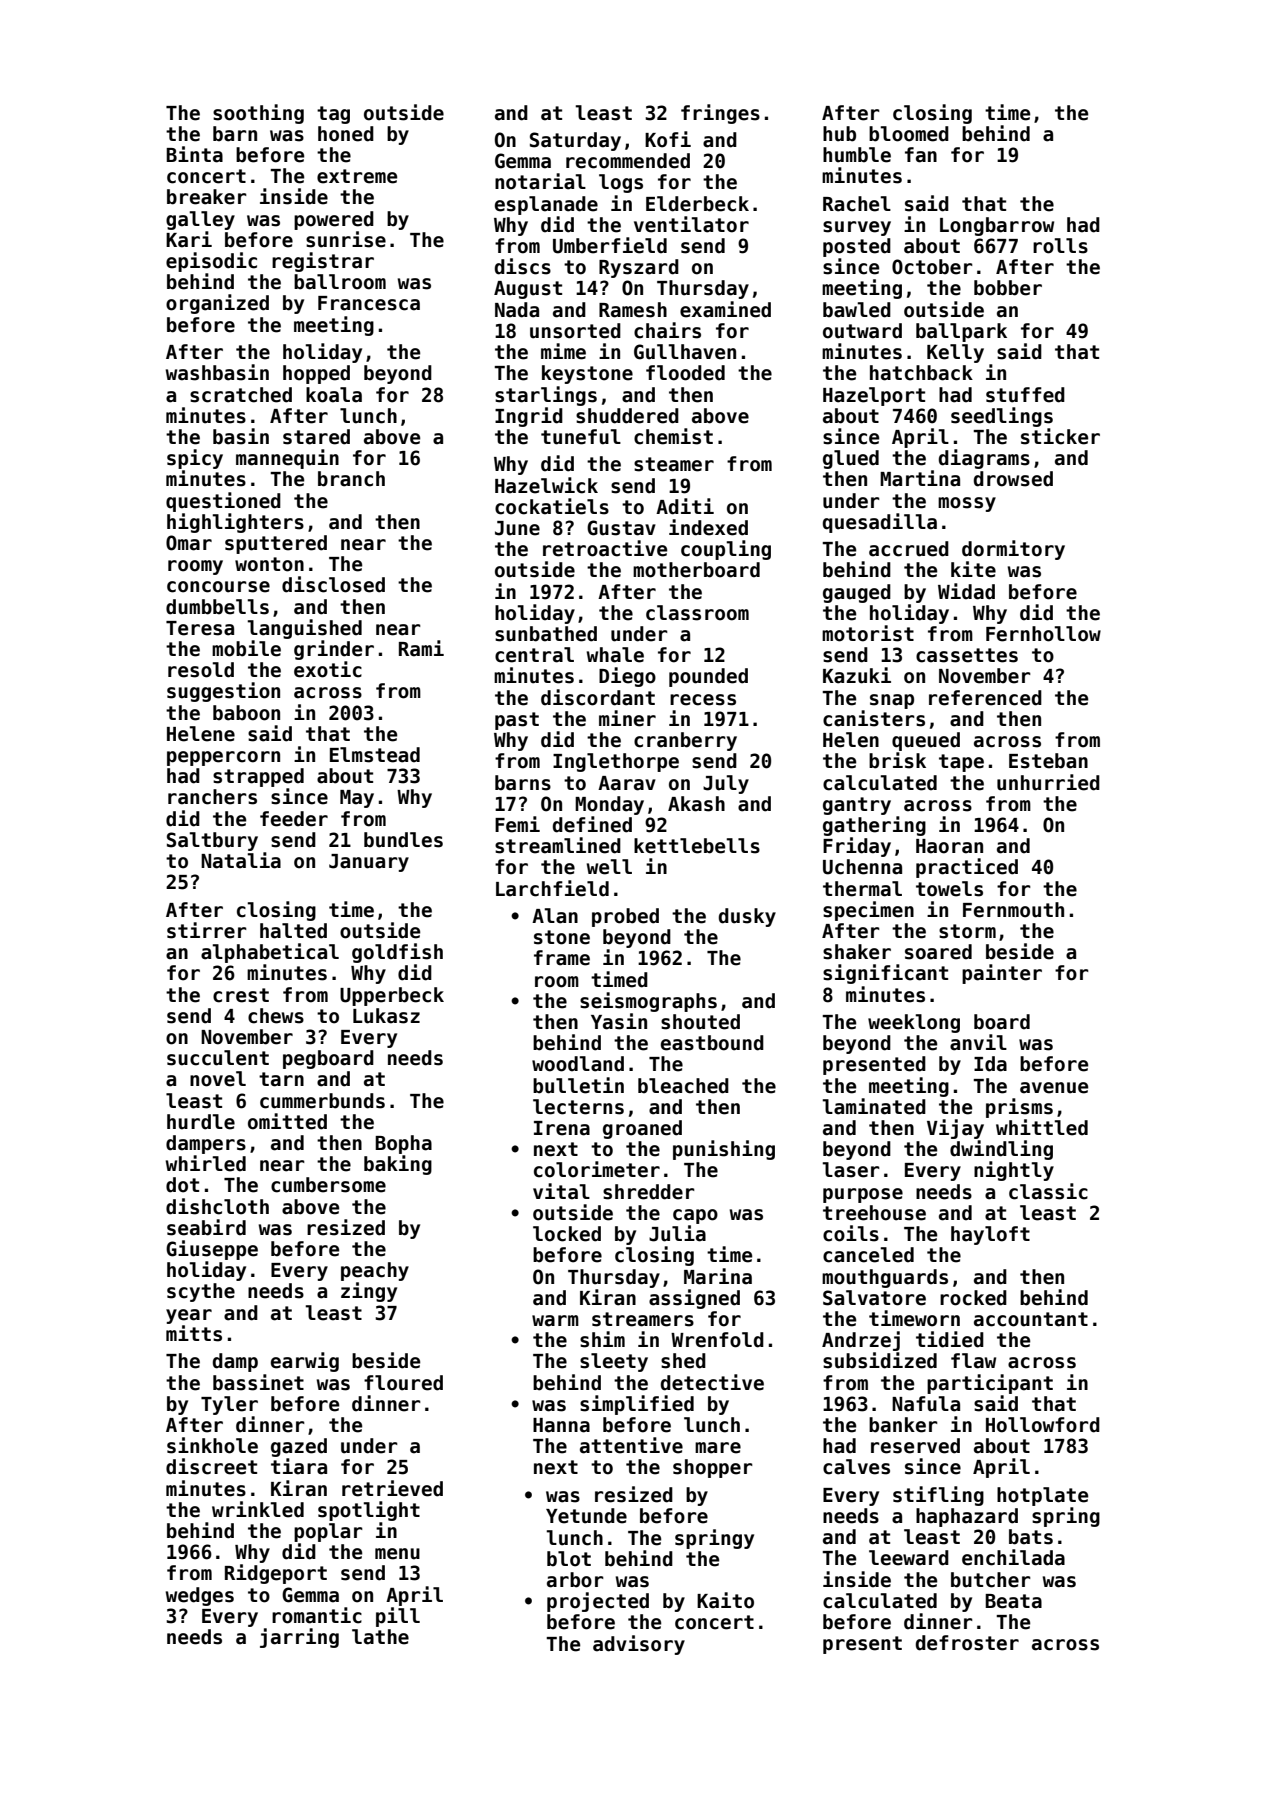  I want to click on strapped, so click(258, 777).
